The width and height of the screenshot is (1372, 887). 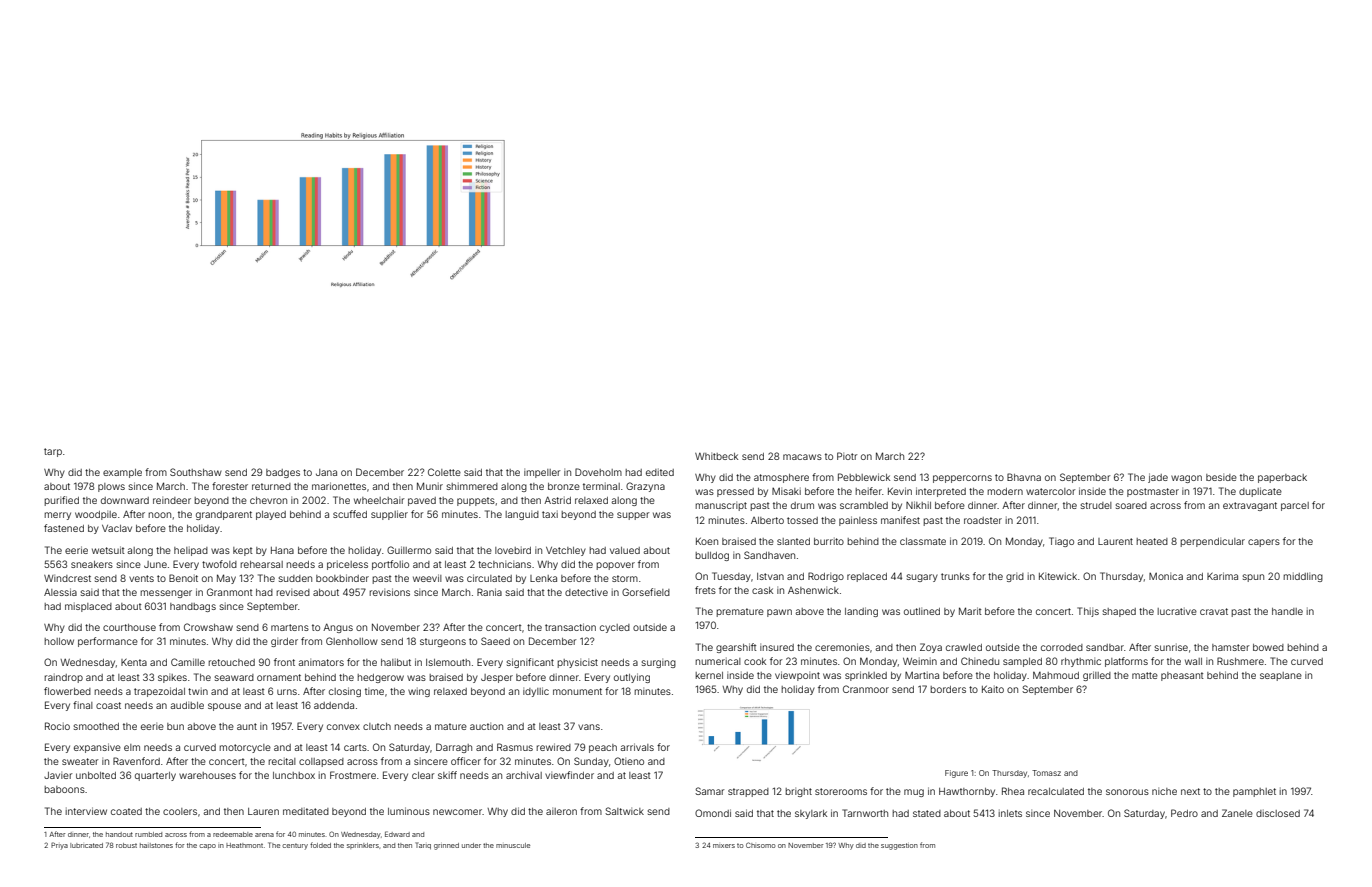 What do you see at coordinates (615, 566) in the screenshot?
I see `popover` at bounding box center [615, 566].
